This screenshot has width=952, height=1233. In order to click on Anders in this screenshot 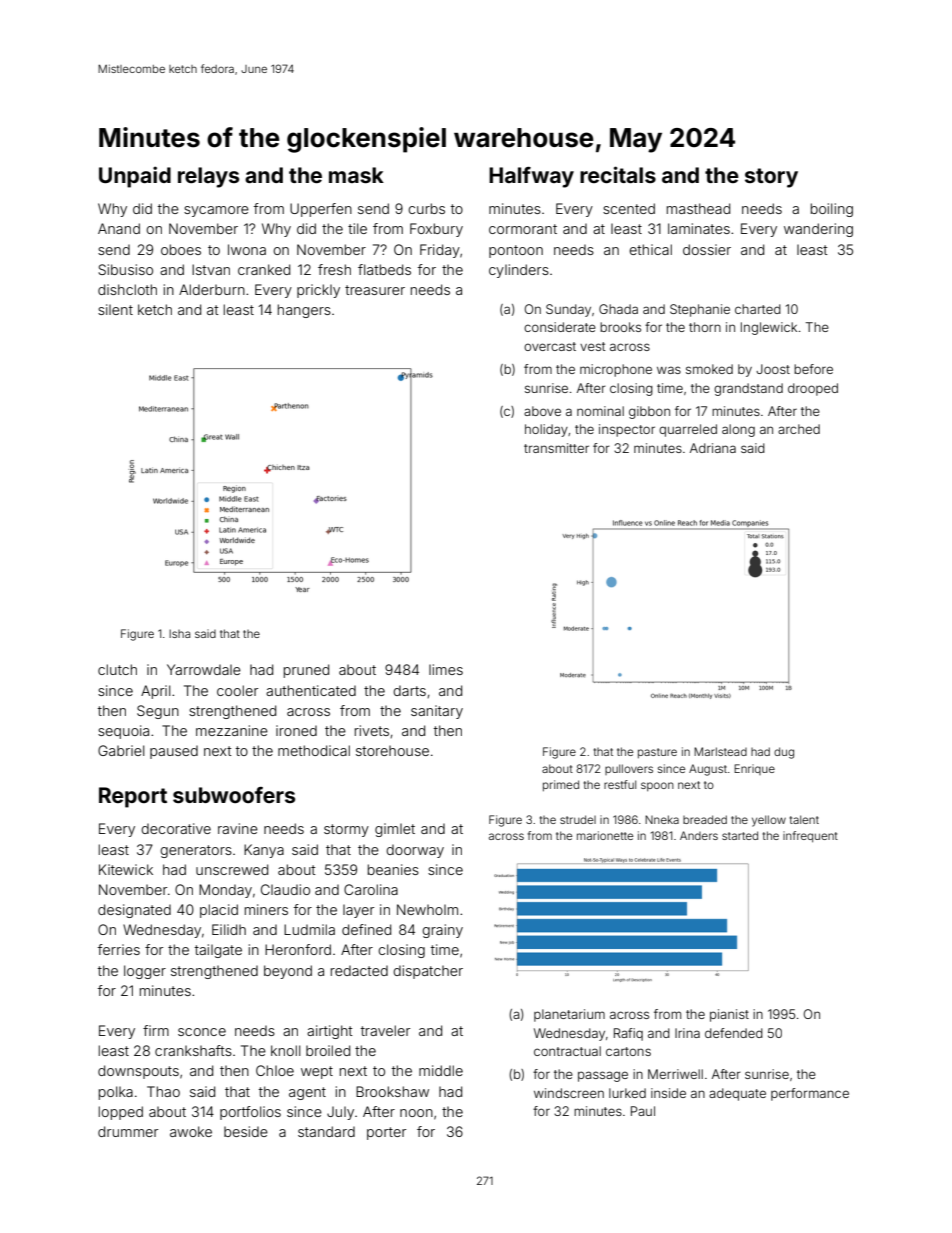, I will do `click(699, 835)`.
